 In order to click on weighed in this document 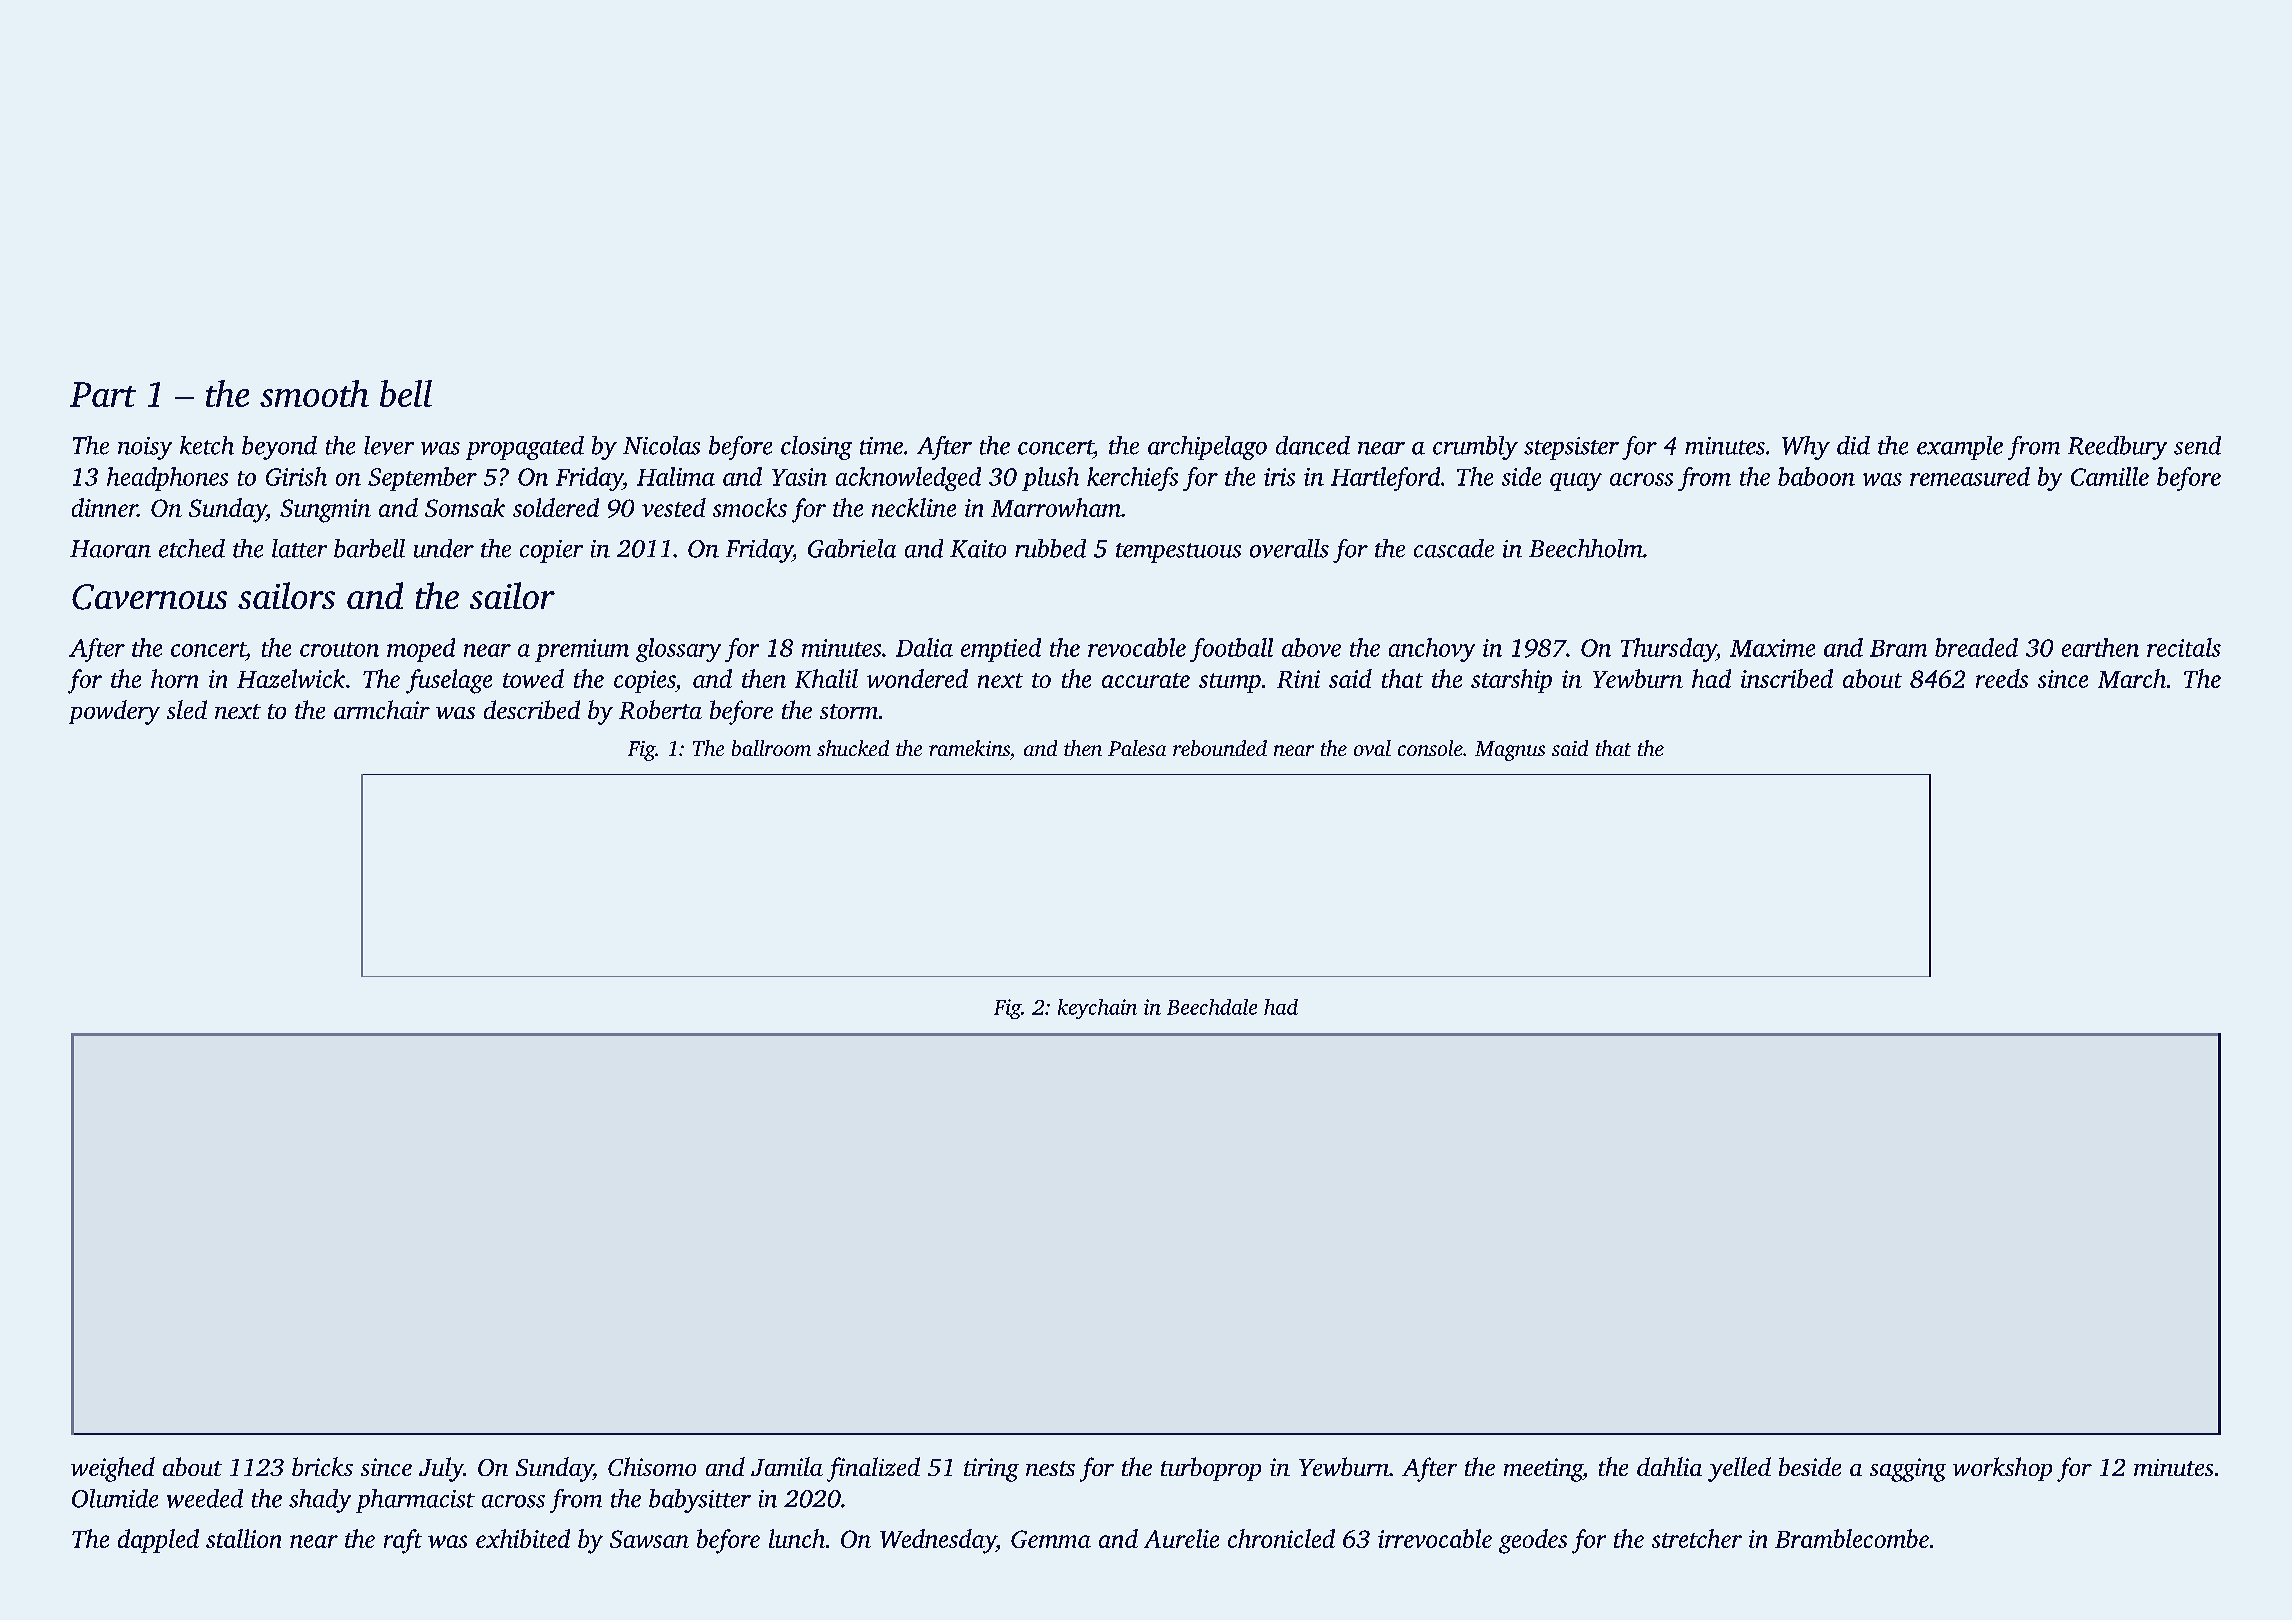, I will do `click(113, 1469)`.
